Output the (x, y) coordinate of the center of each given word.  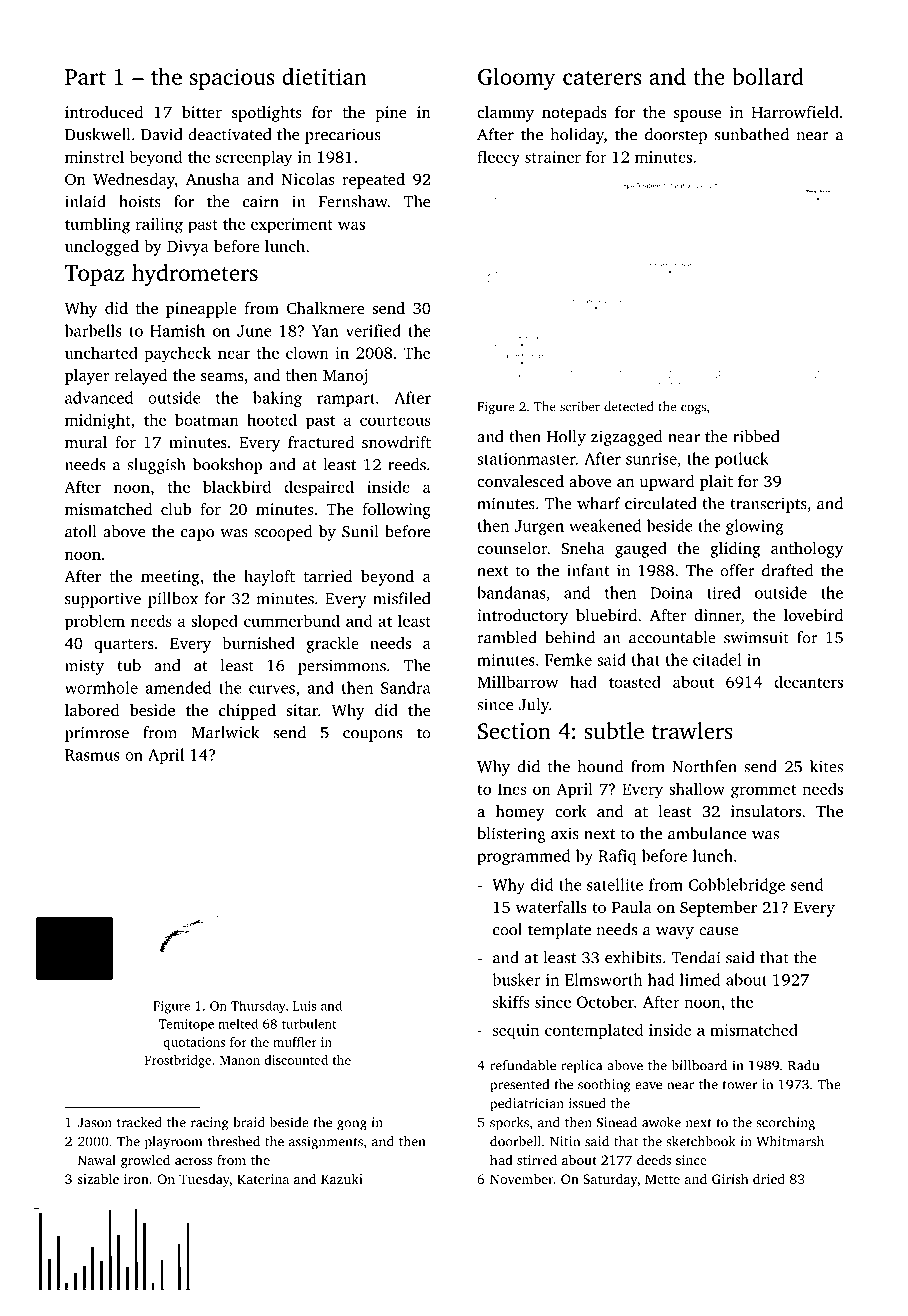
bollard (768, 76)
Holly (566, 438)
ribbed (756, 436)
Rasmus (92, 755)
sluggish (156, 466)
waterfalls (551, 907)
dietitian (324, 76)
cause (719, 931)
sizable (98, 1178)
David (162, 134)
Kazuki (342, 1178)
